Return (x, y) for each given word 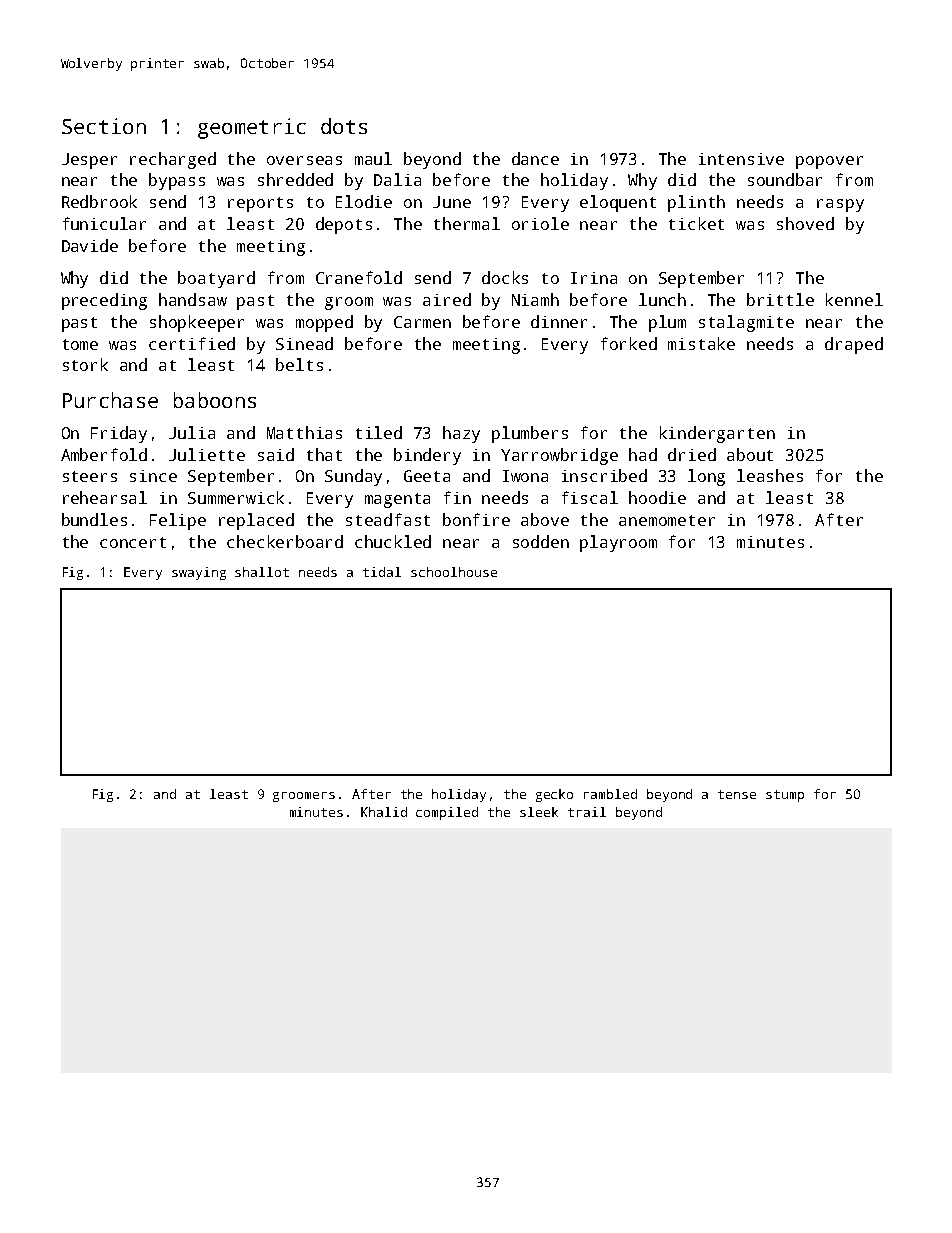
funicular (104, 223)
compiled (447, 813)
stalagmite (746, 323)
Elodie (364, 201)
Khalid (384, 812)
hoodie (657, 497)
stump (785, 796)
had (643, 454)
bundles (94, 519)
